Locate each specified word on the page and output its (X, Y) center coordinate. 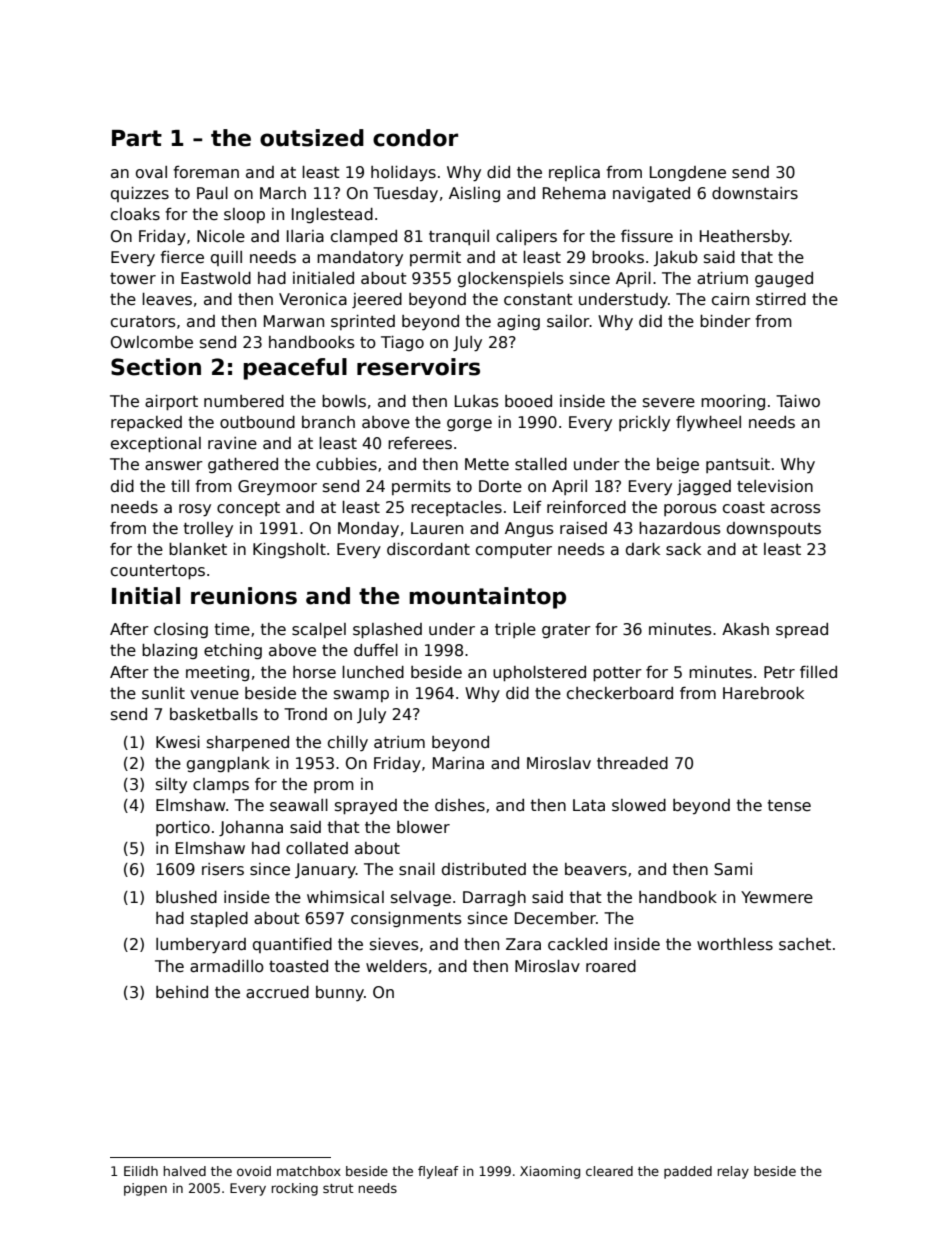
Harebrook (763, 693)
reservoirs (418, 367)
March (283, 193)
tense (789, 806)
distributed (484, 869)
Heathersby (745, 237)
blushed (186, 897)
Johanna (251, 828)
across (796, 509)
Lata (589, 805)
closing (181, 630)
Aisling (474, 194)
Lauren (437, 528)
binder (725, 321)
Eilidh (141, 1171)
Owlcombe (152, 342)
